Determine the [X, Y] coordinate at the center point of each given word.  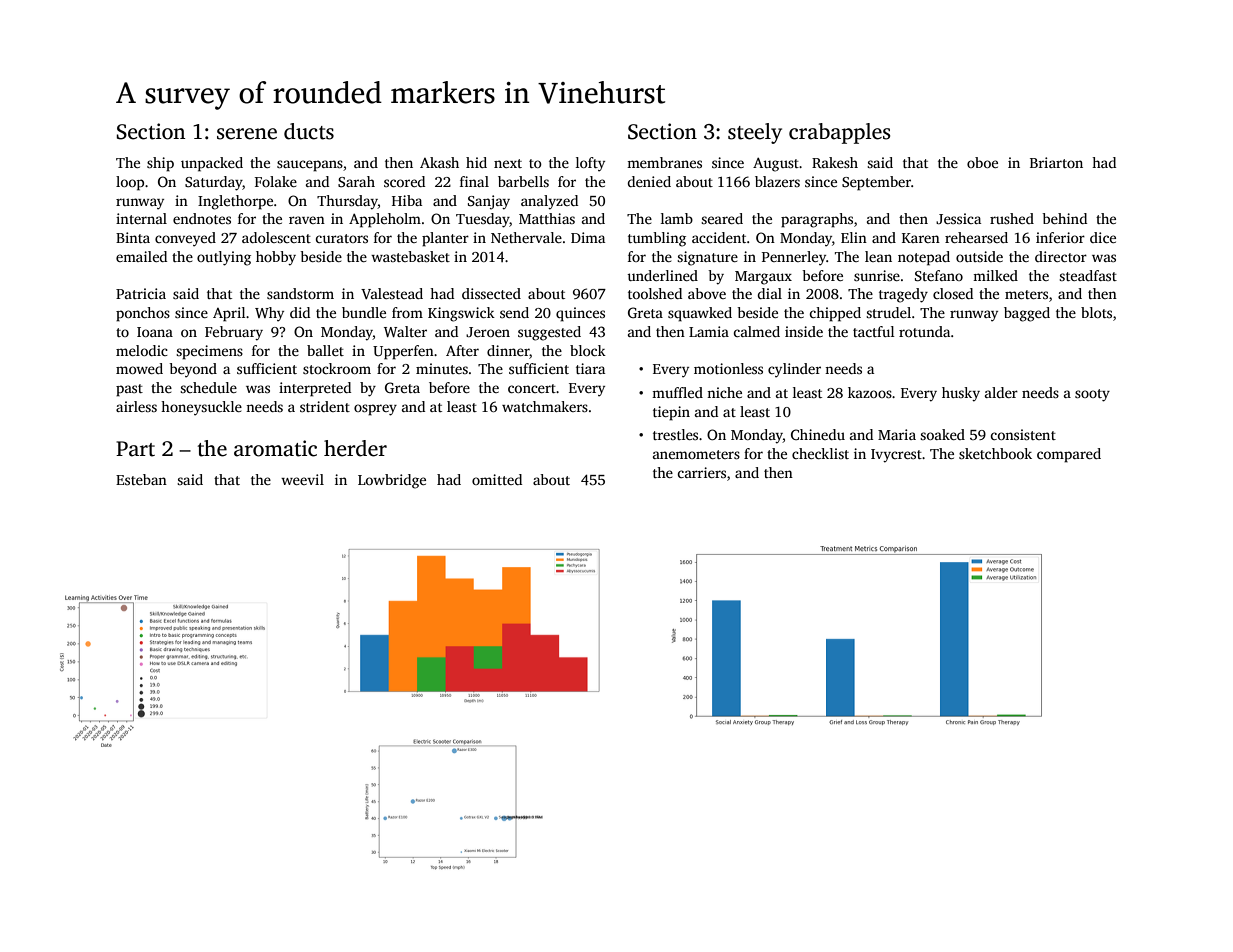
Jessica [958, 218]
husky [961, 394]
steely [755, 133]
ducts [309, 131]
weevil [302, 479]
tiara [590, 368]
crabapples [839, 133]
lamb [677, 218]
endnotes [202, 218]
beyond [193, 370]
